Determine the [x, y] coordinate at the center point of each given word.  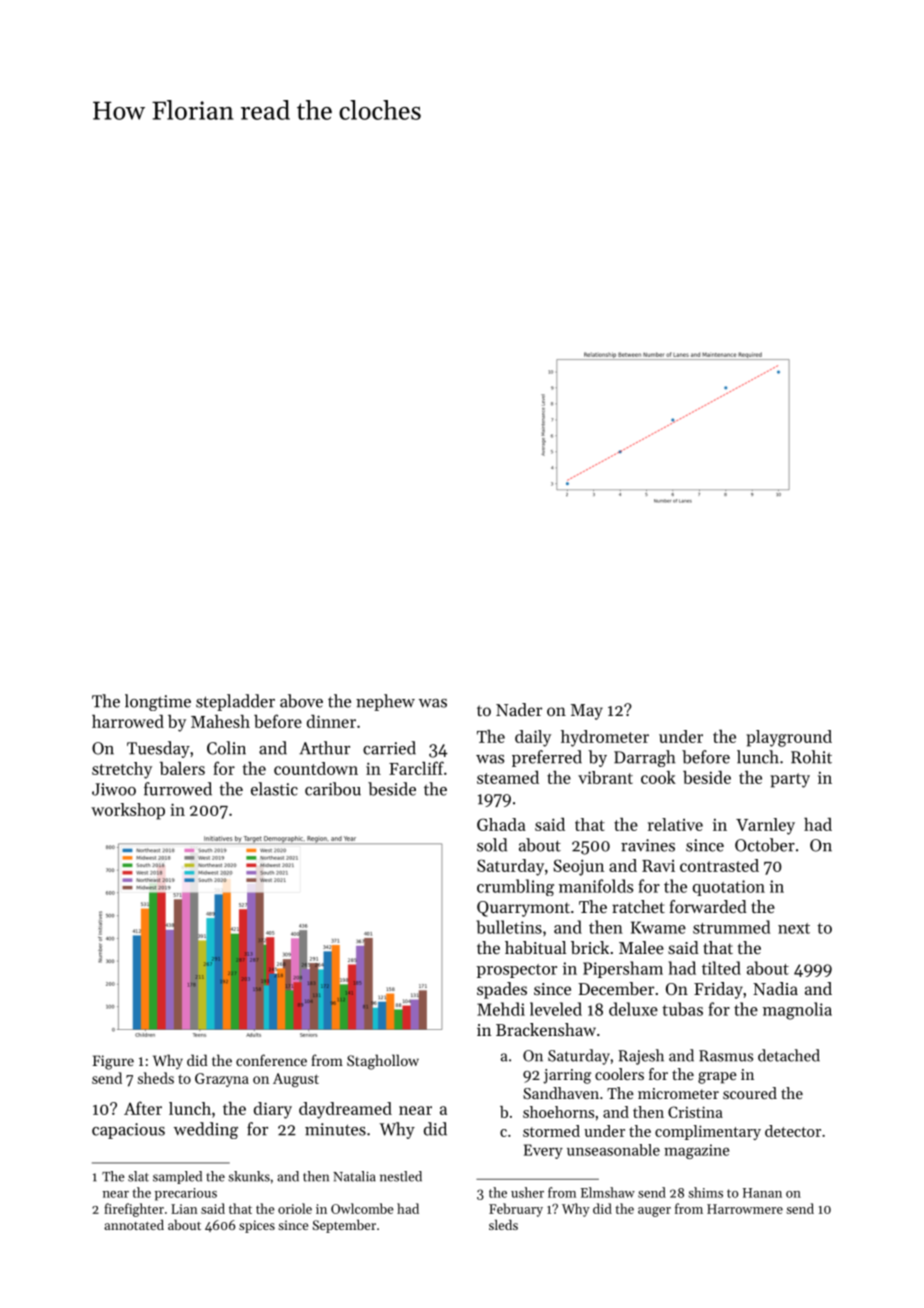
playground [789, 738]
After [143, 1108]
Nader [519, 709]
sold [492, 845]
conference [271, 1060]
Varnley [765, 826]
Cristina [695, 1112]
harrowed [128, 721]
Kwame [658, 927]
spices [257, 1226]
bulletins [509, 927]
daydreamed [345, 1110]
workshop [128, 811]
